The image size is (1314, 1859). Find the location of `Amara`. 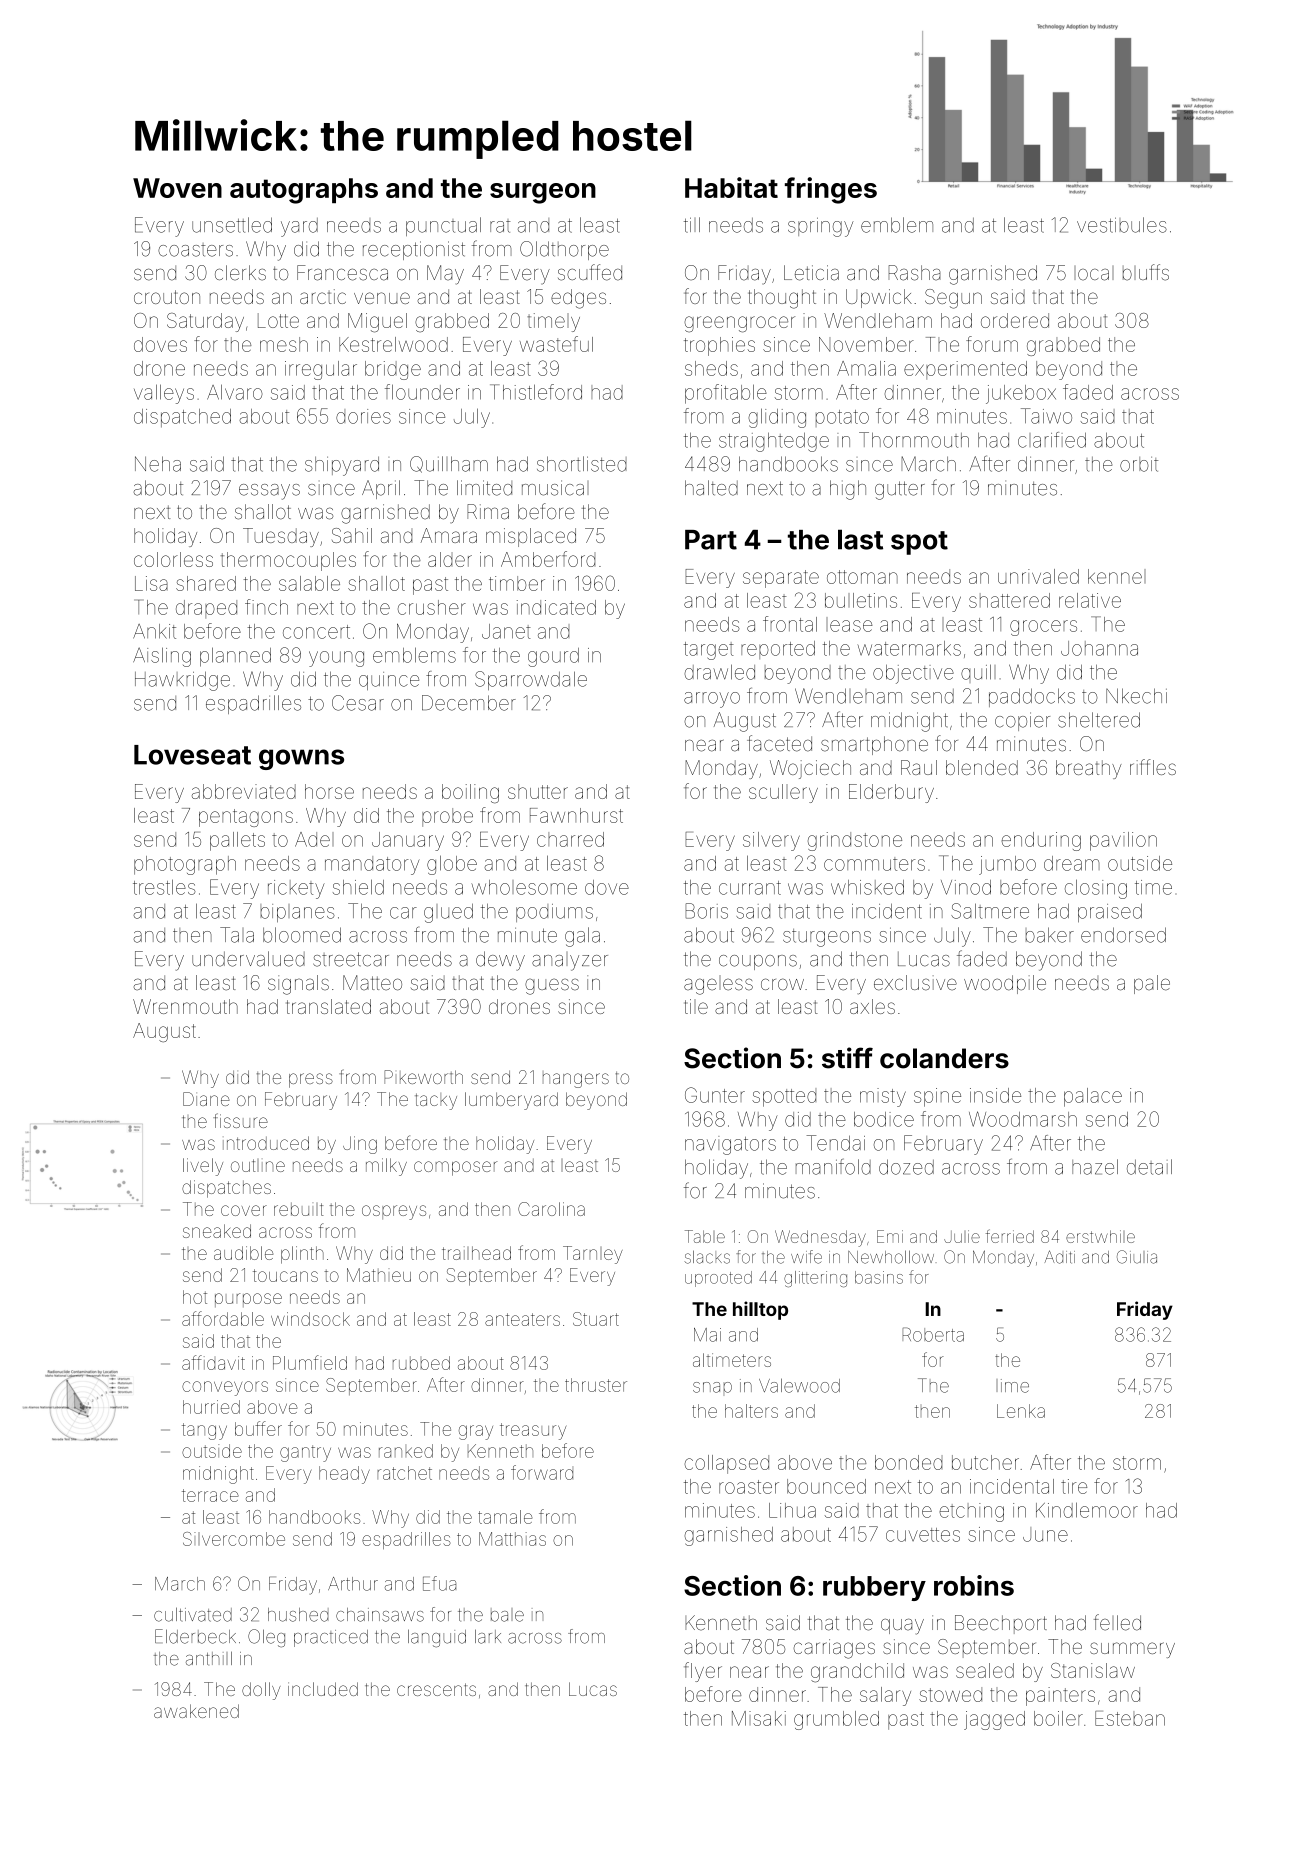

Amara is located at coordinates (449, 535).
